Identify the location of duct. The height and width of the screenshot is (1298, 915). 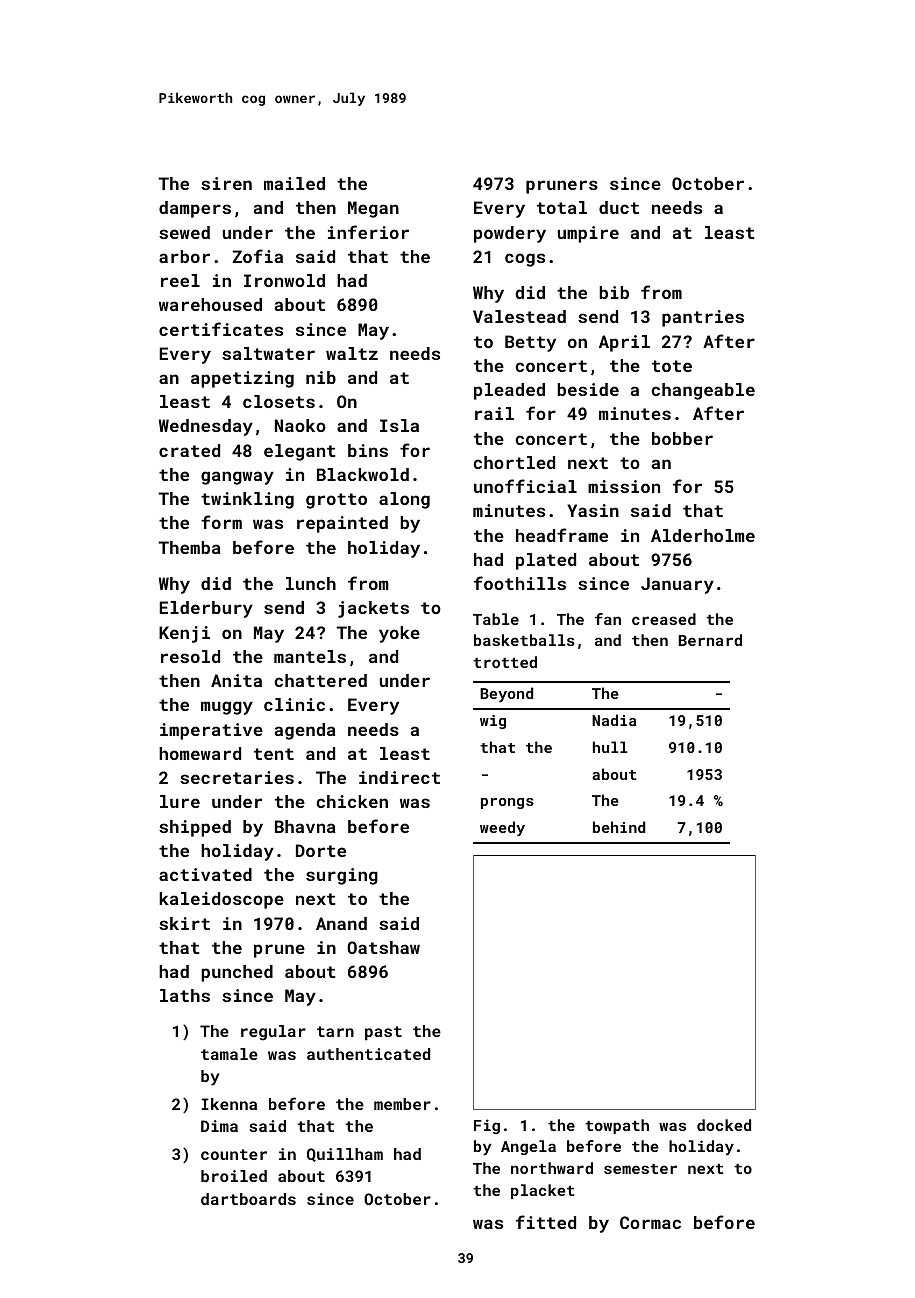
(619, 207).
